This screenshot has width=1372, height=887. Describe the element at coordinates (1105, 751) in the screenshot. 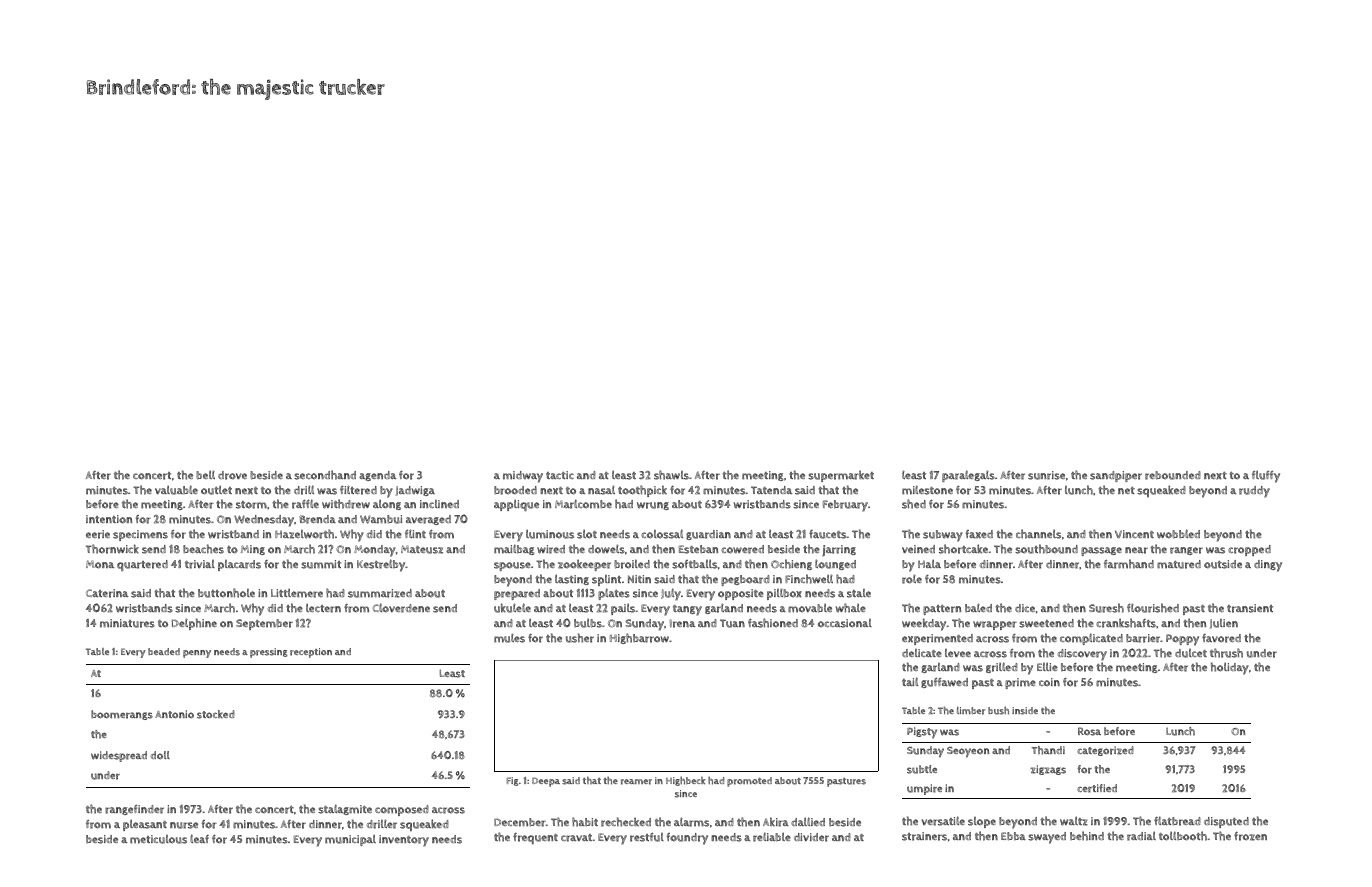

I see `categorized` at that location.
